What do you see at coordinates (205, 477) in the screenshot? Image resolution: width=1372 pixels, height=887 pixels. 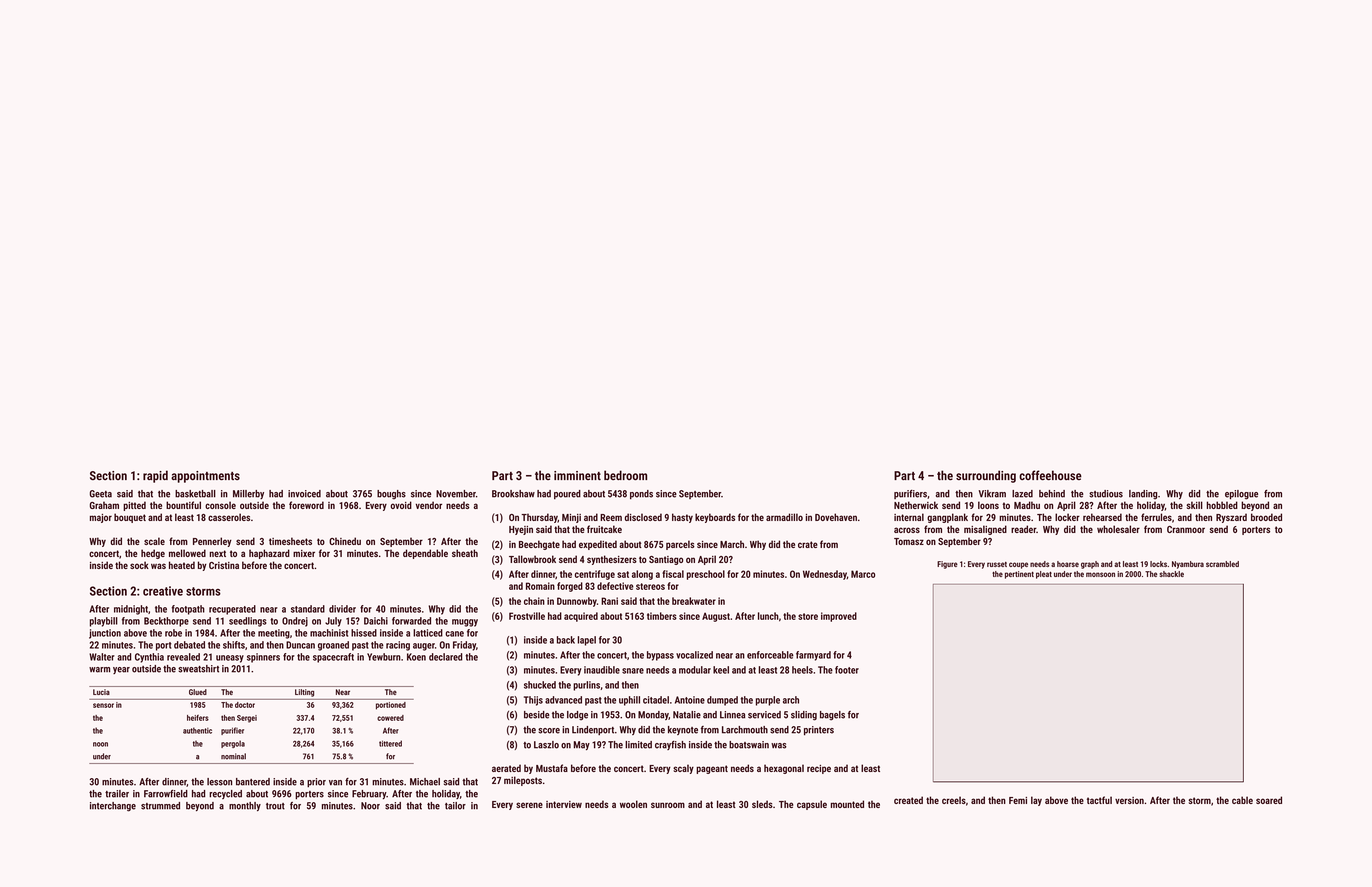 I see `appointments` at bounding box center [205, 477].
